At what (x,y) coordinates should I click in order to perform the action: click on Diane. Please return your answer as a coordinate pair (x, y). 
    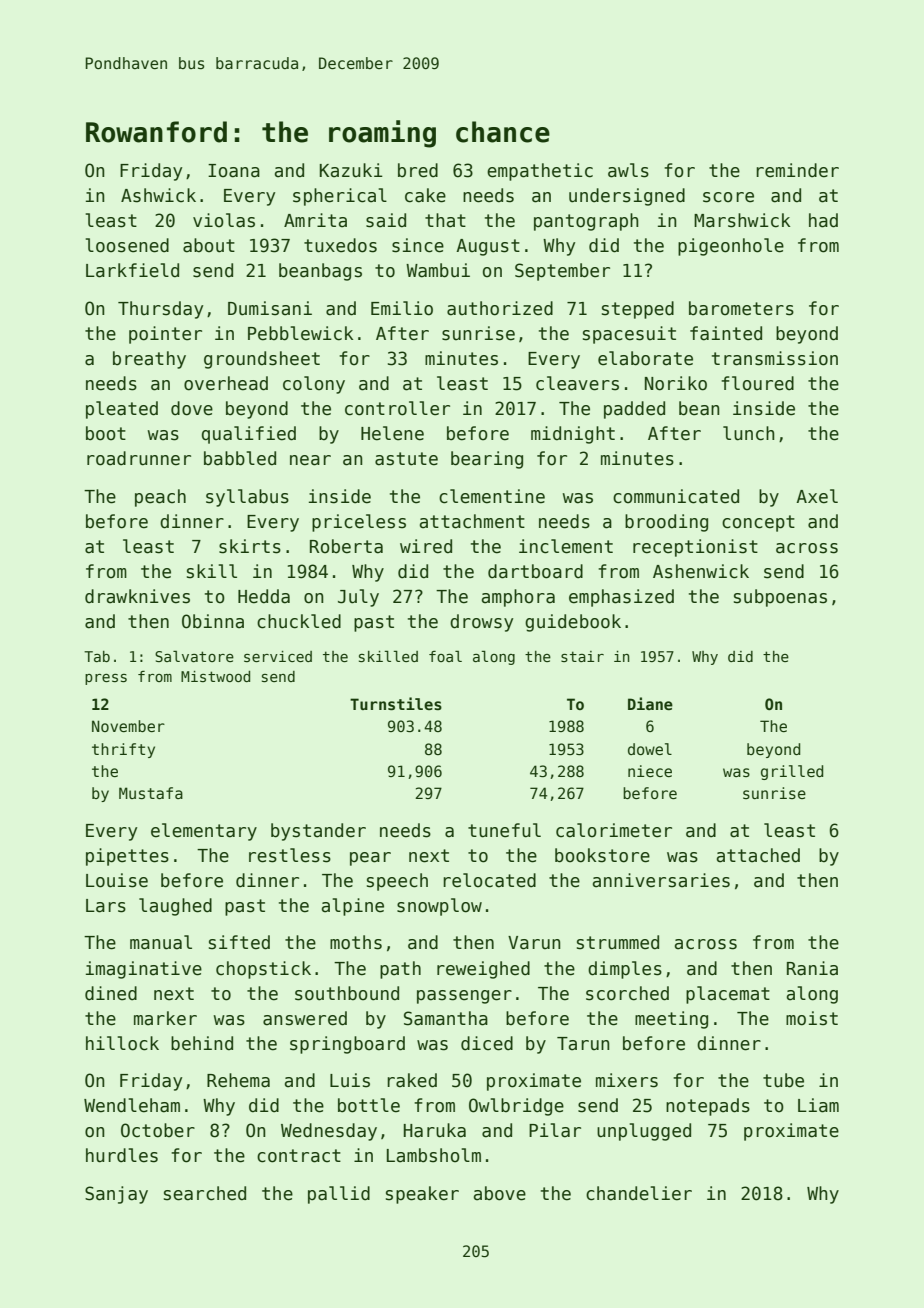
    Looking at the image, I should click on (650, 703).
